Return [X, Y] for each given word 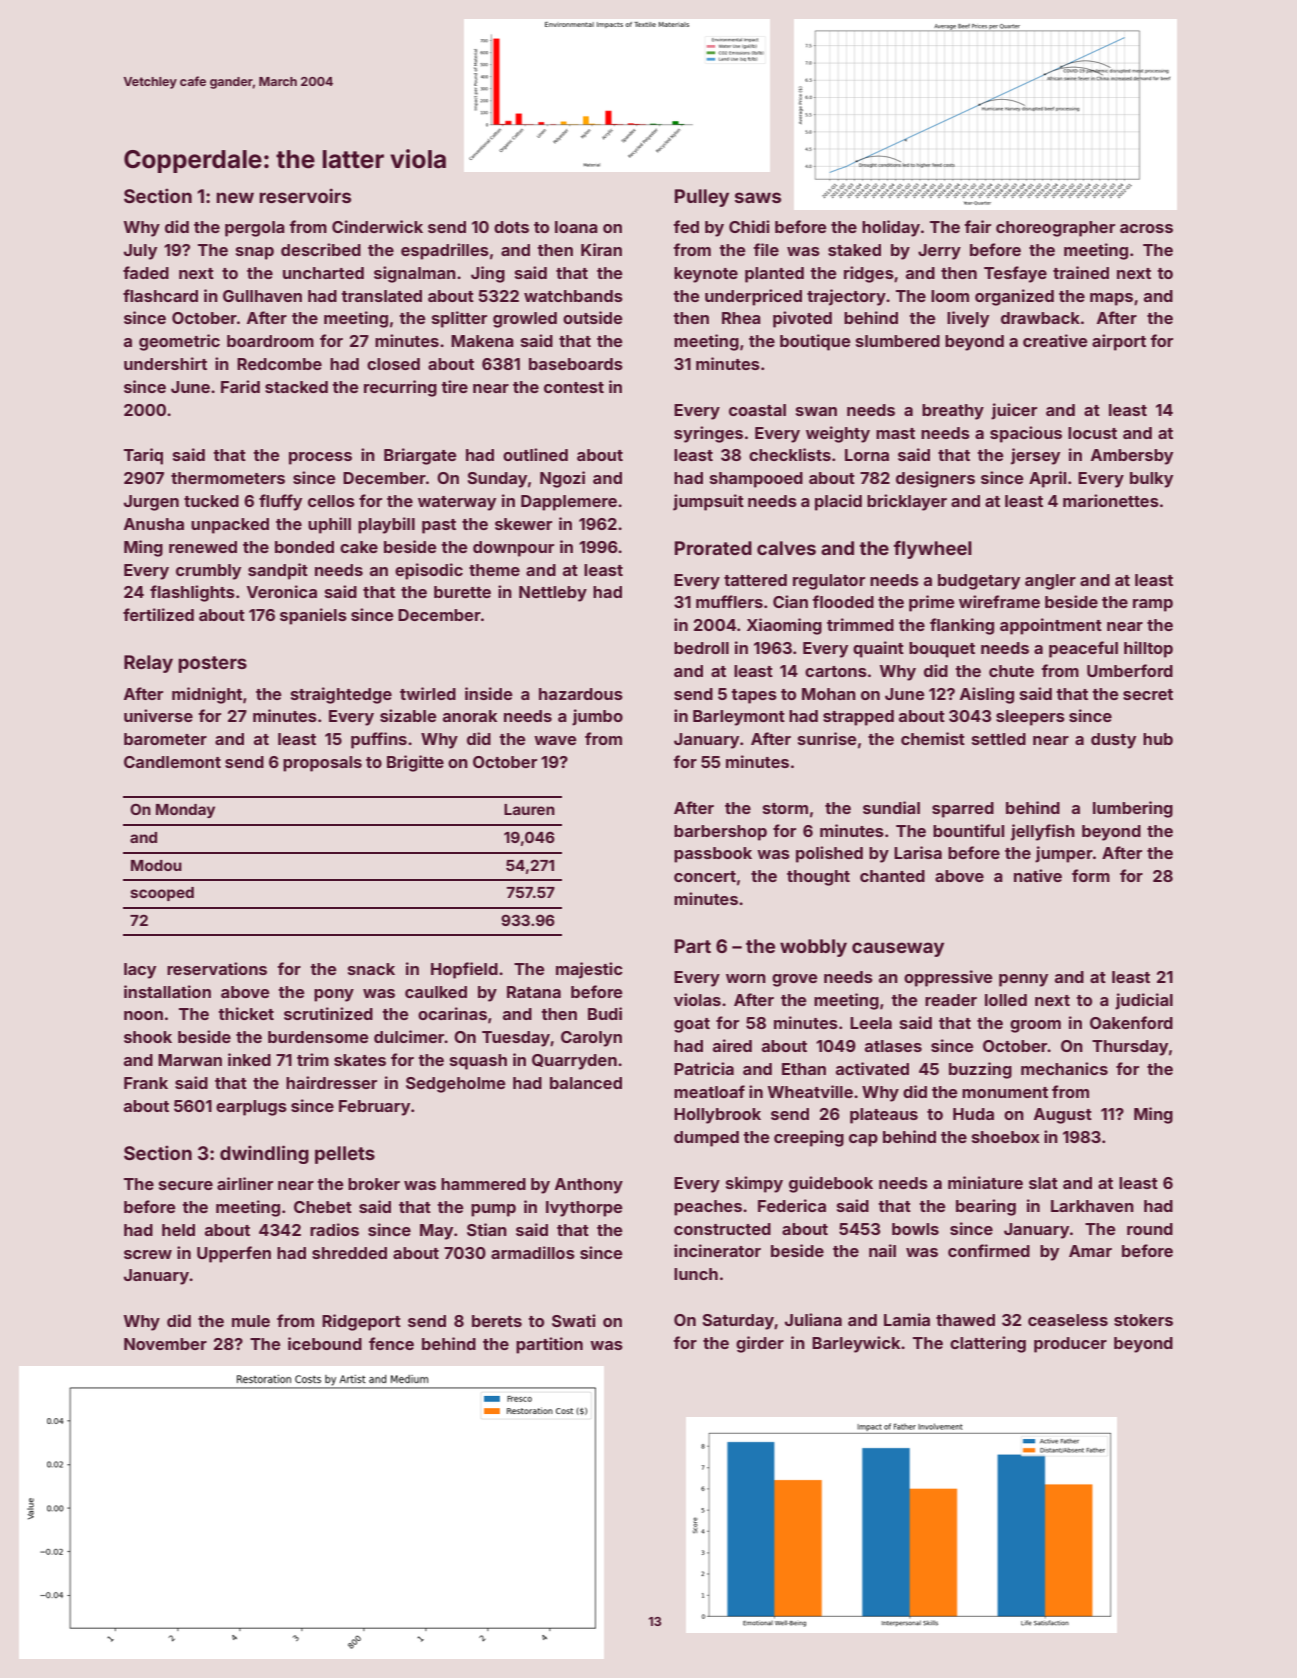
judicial [1144, 1001]
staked [854, 250]
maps [1111, 299]
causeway [898, 949]
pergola [255, 229]
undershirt [165, 363]
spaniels [313, 616]
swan [816, 411]
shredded [349, 1253]
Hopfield [464, 970]
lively [968, 319]
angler [1050, 582]
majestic [589, 970]
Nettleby [553, 594]
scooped [162, 894]
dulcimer [409, 1036]
